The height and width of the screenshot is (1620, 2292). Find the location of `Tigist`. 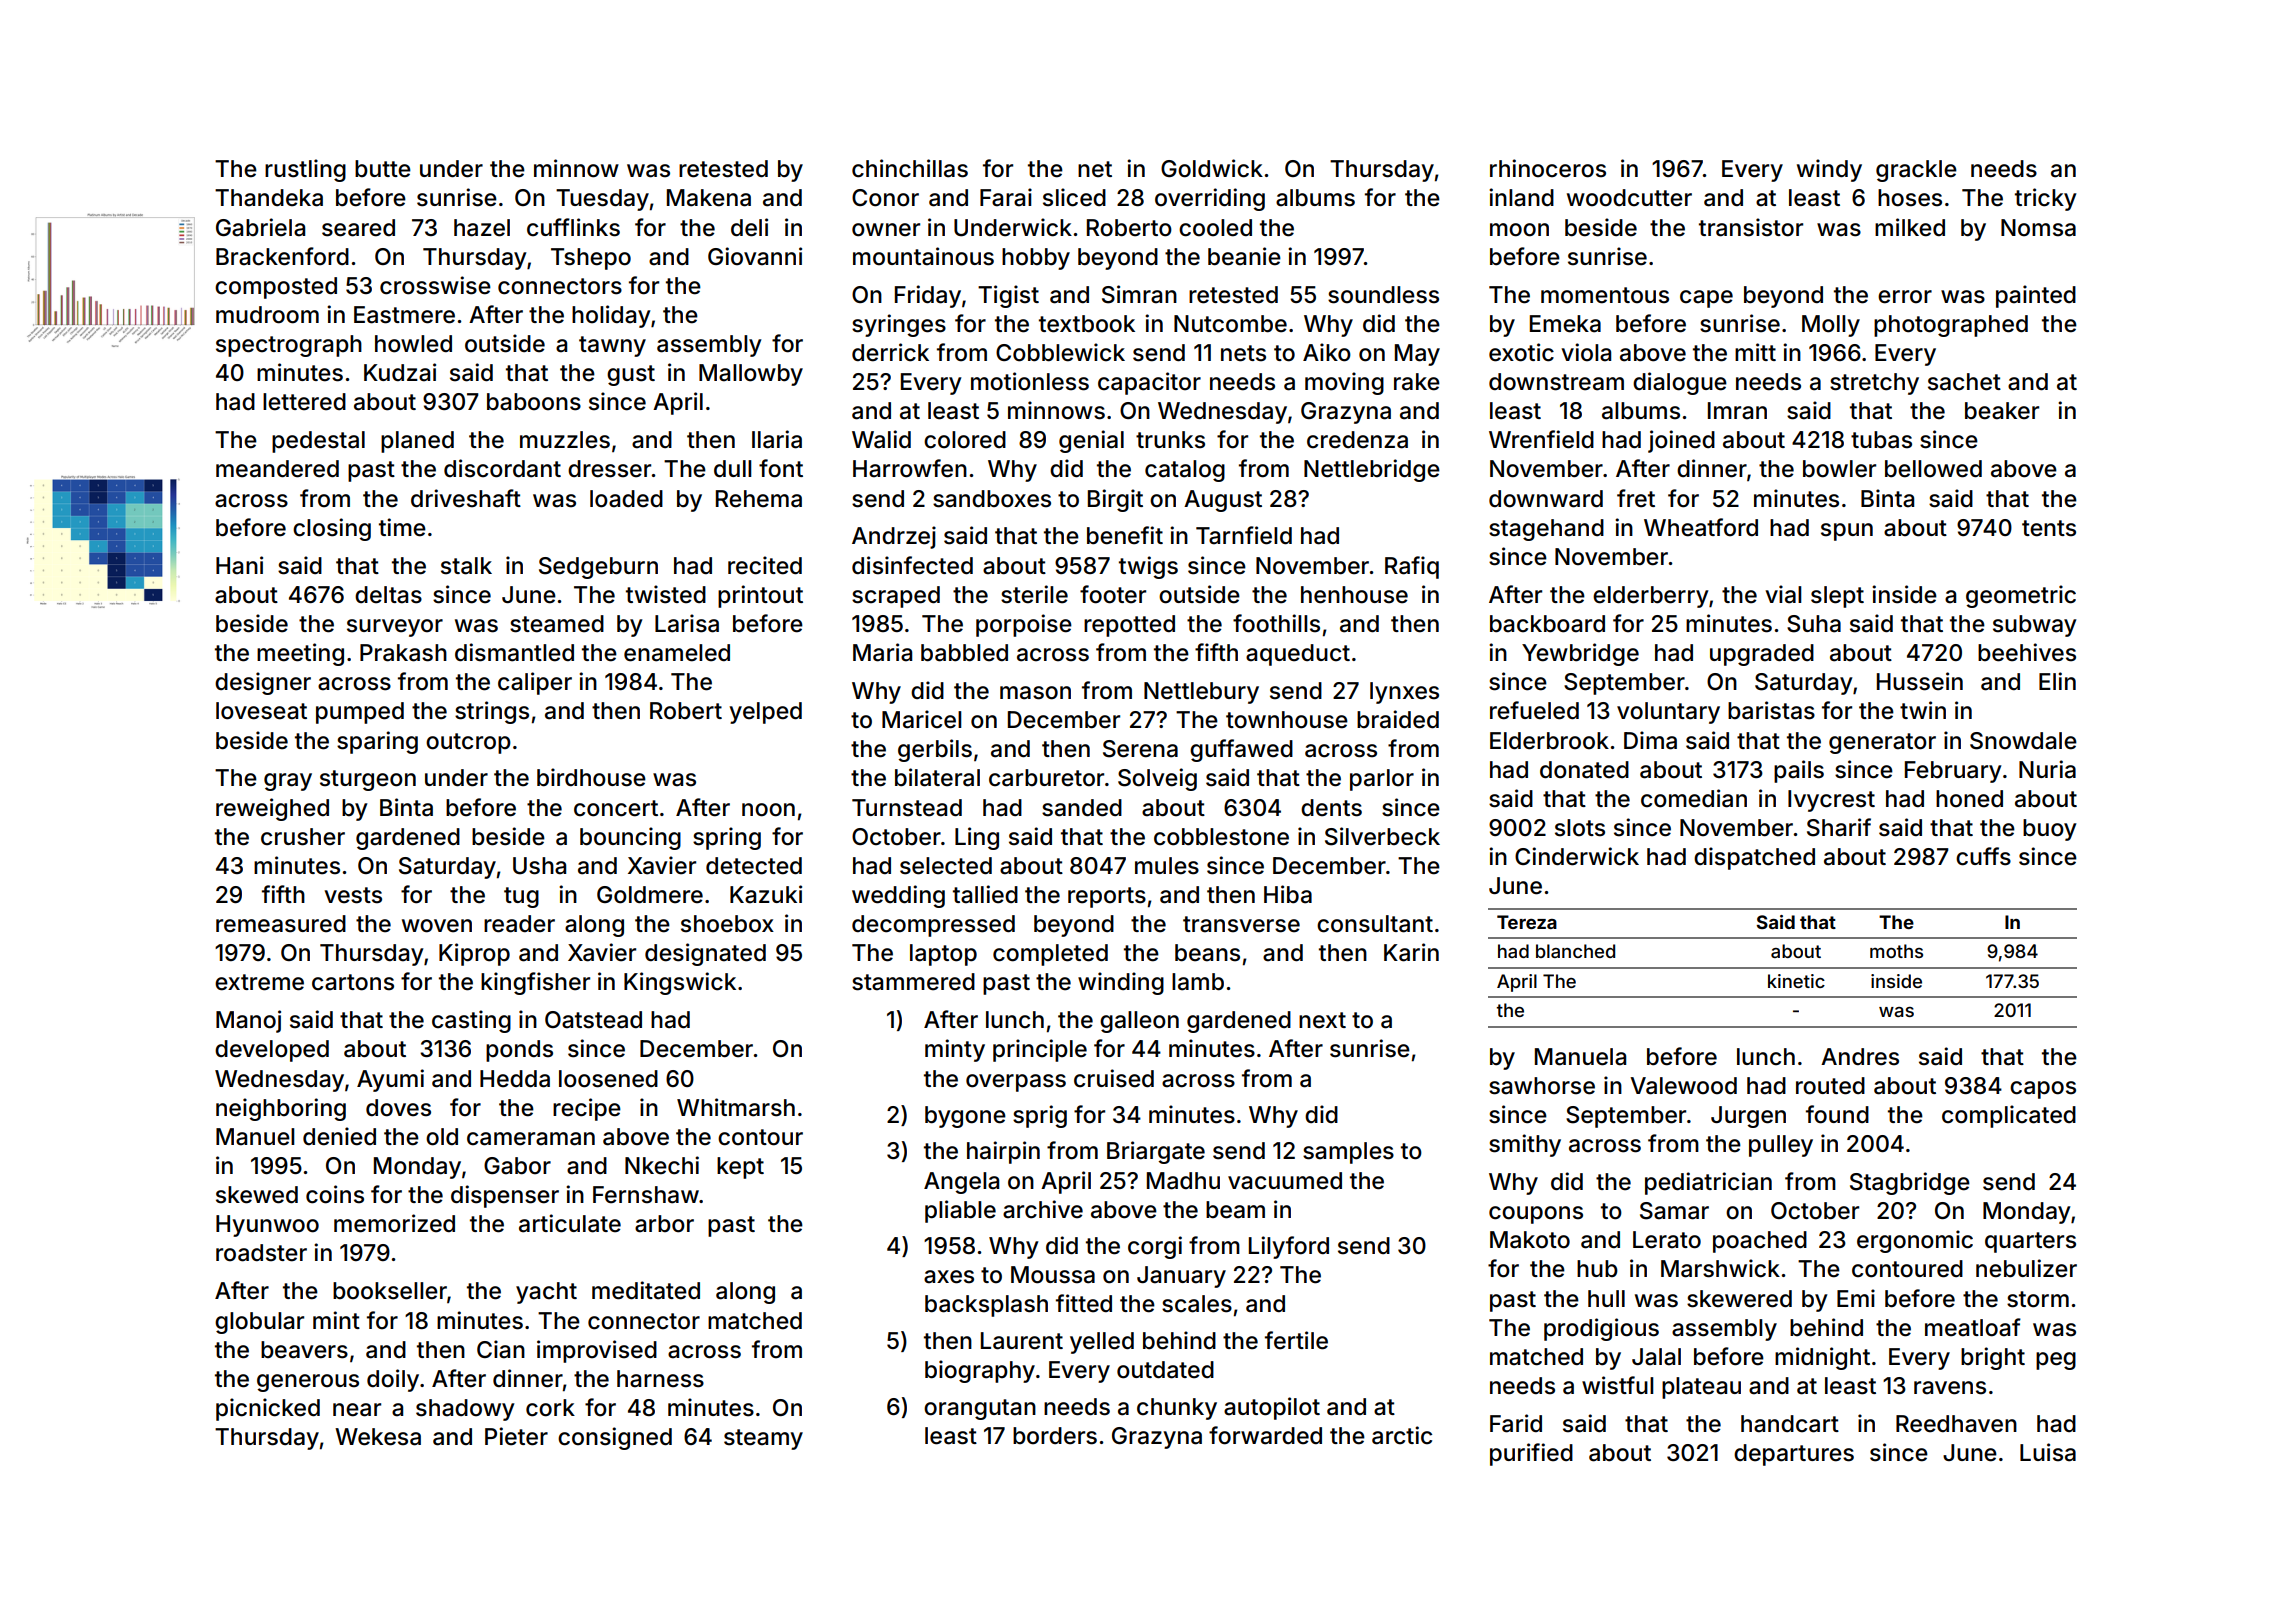

Tigist is located at coordinates (1008, 296).
